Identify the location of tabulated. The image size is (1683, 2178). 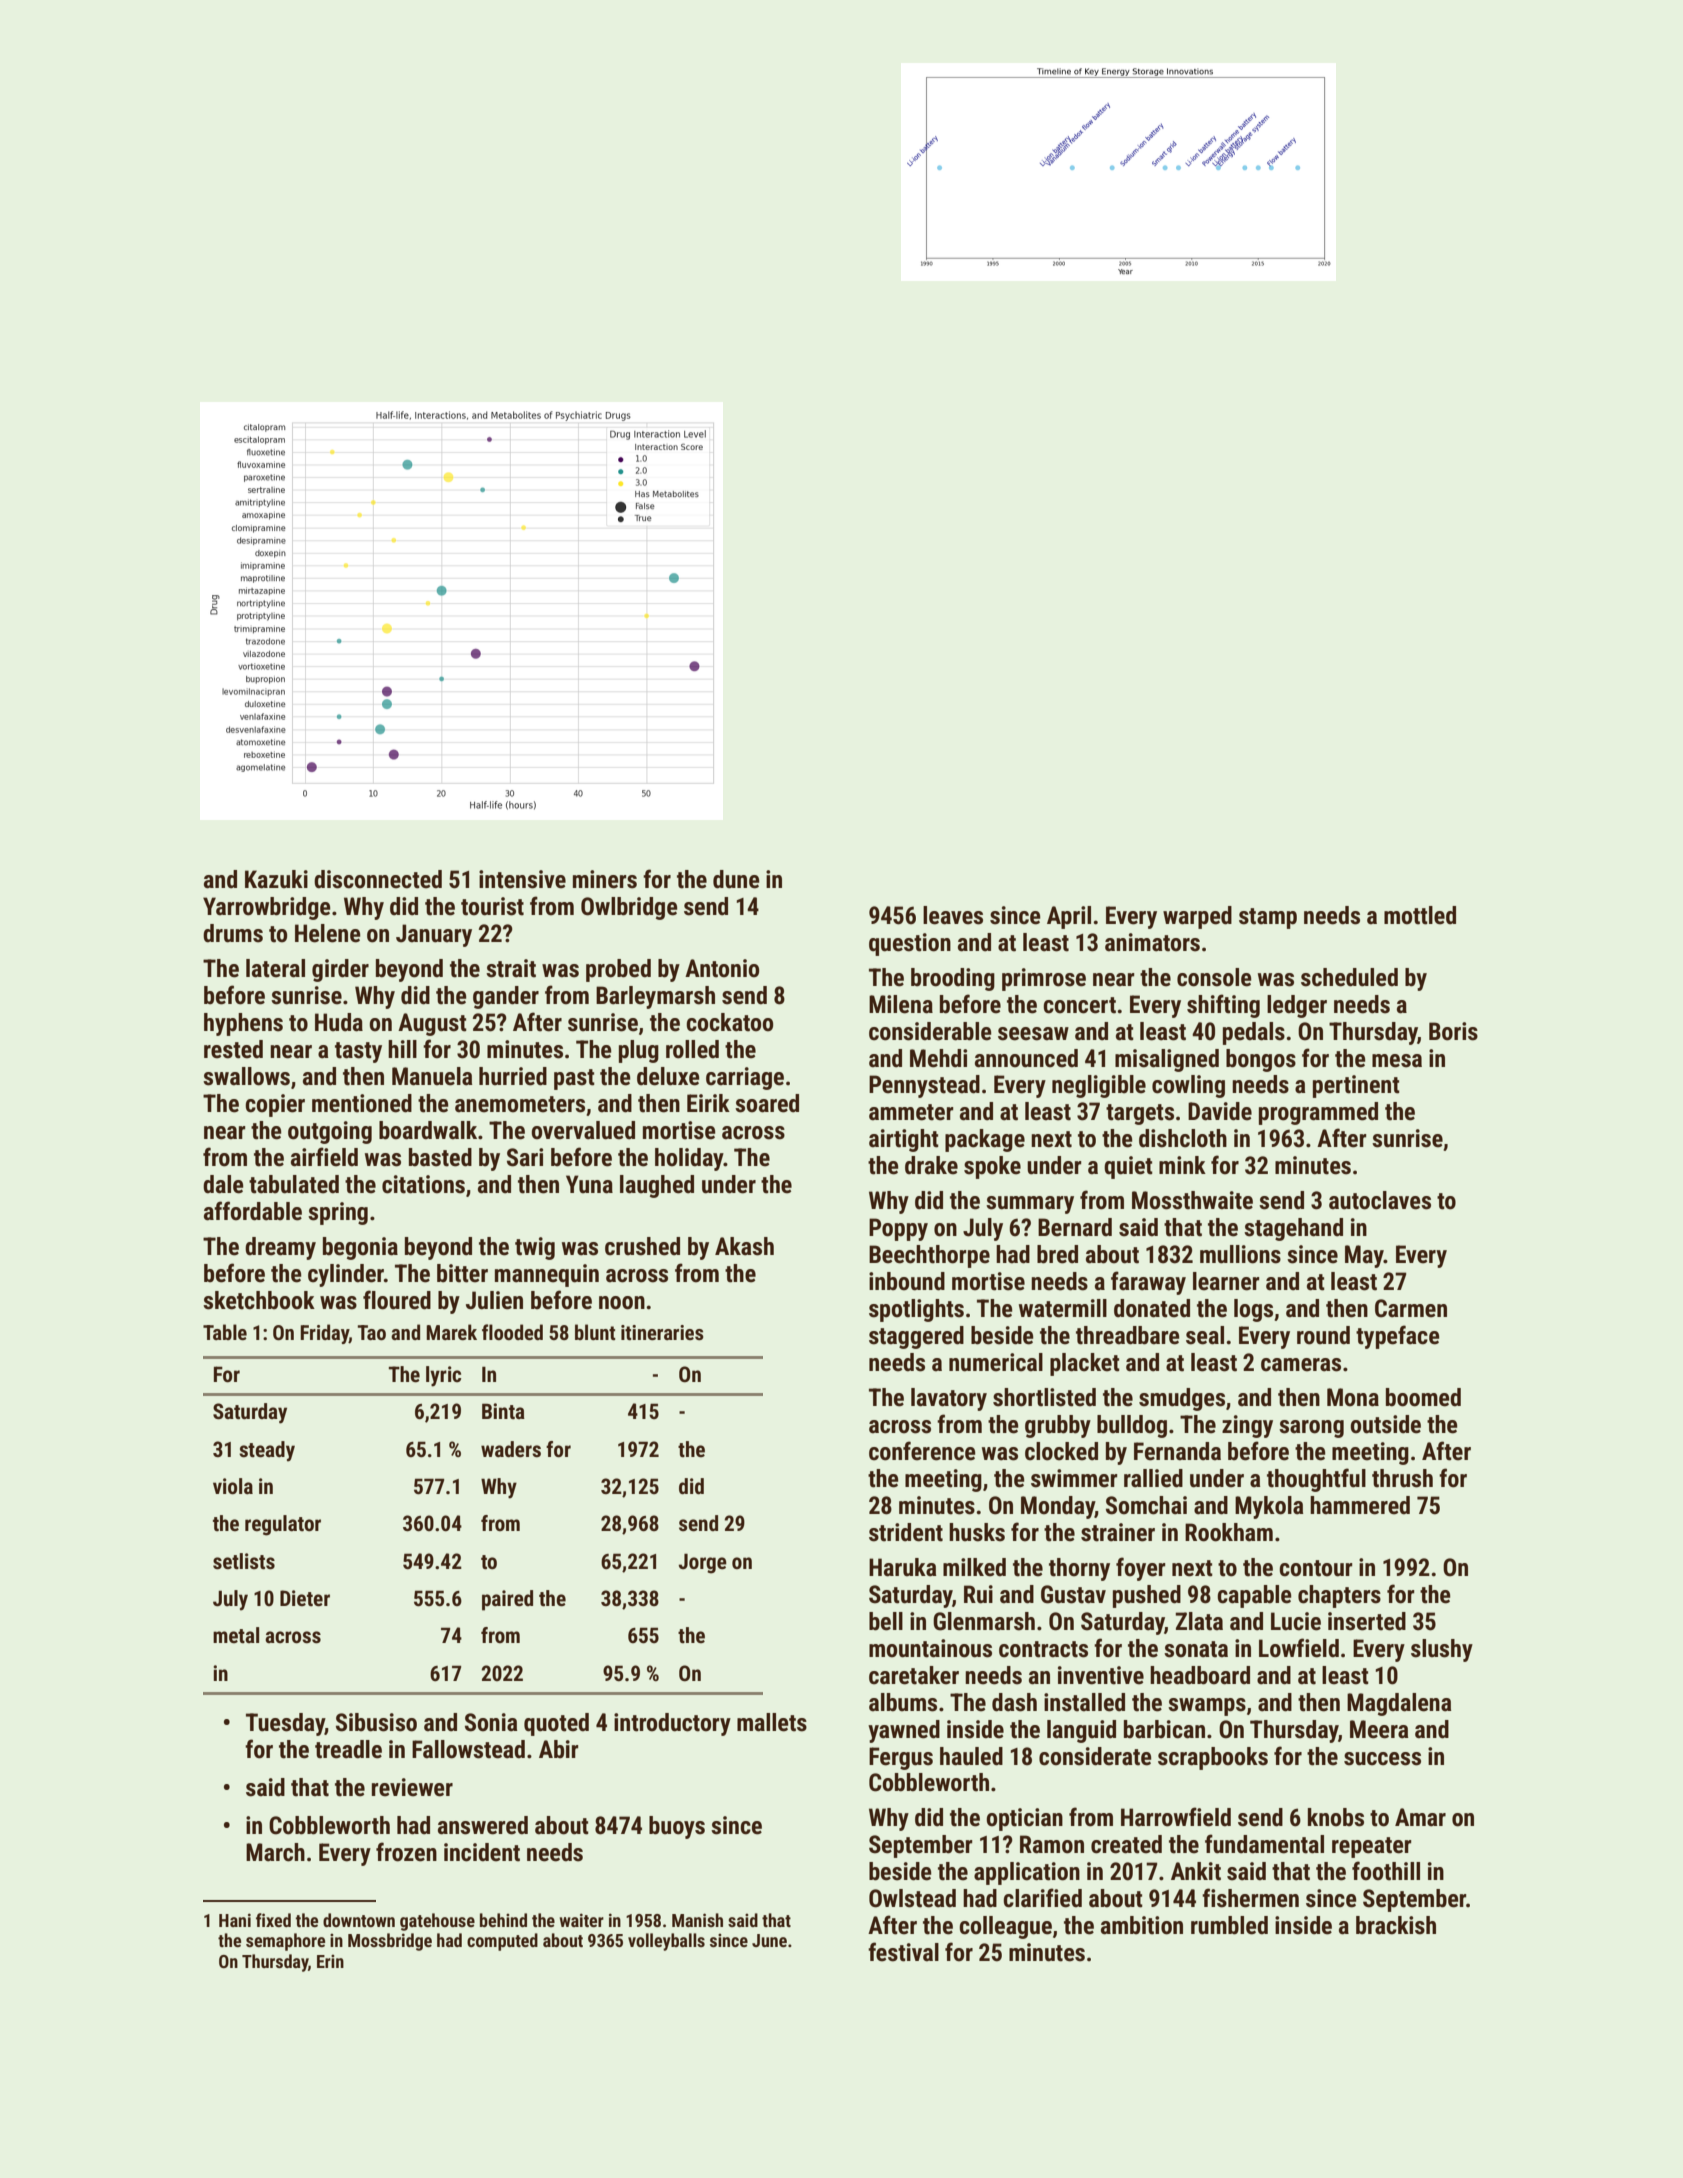
(294, 1184).
